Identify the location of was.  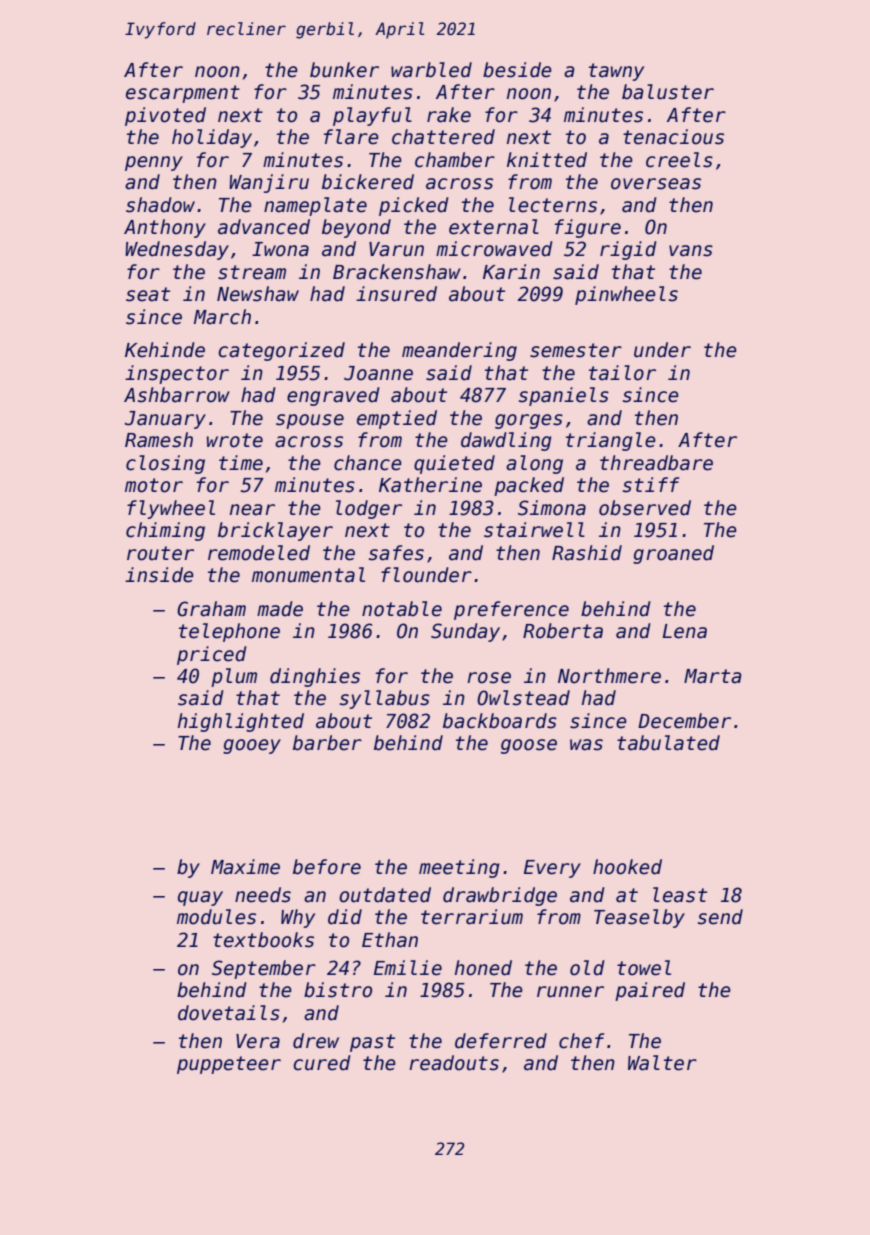
(586, 745).
